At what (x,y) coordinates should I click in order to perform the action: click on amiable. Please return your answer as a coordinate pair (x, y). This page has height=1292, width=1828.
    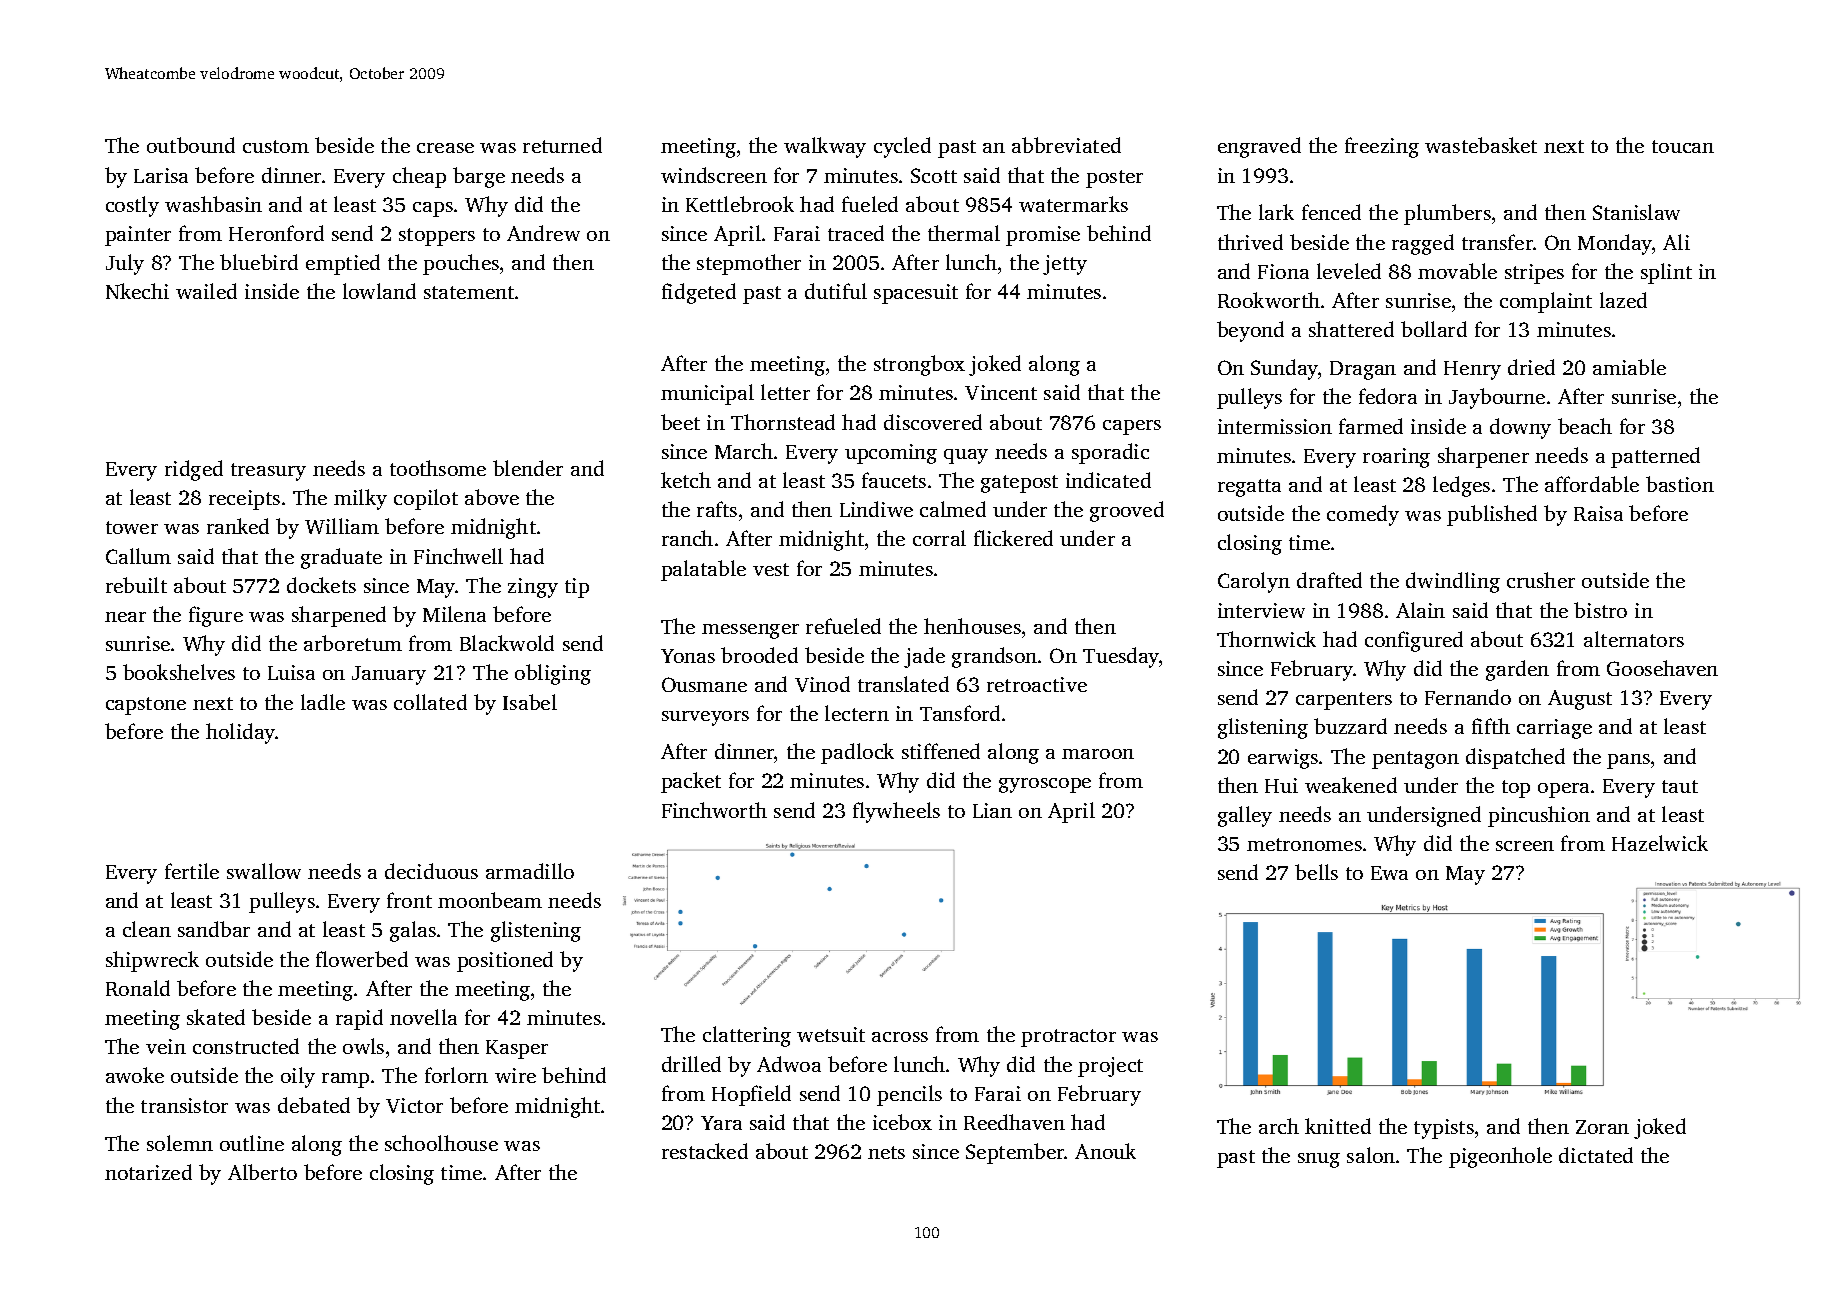
    Looking at the image, I should click on (1629, 367).
